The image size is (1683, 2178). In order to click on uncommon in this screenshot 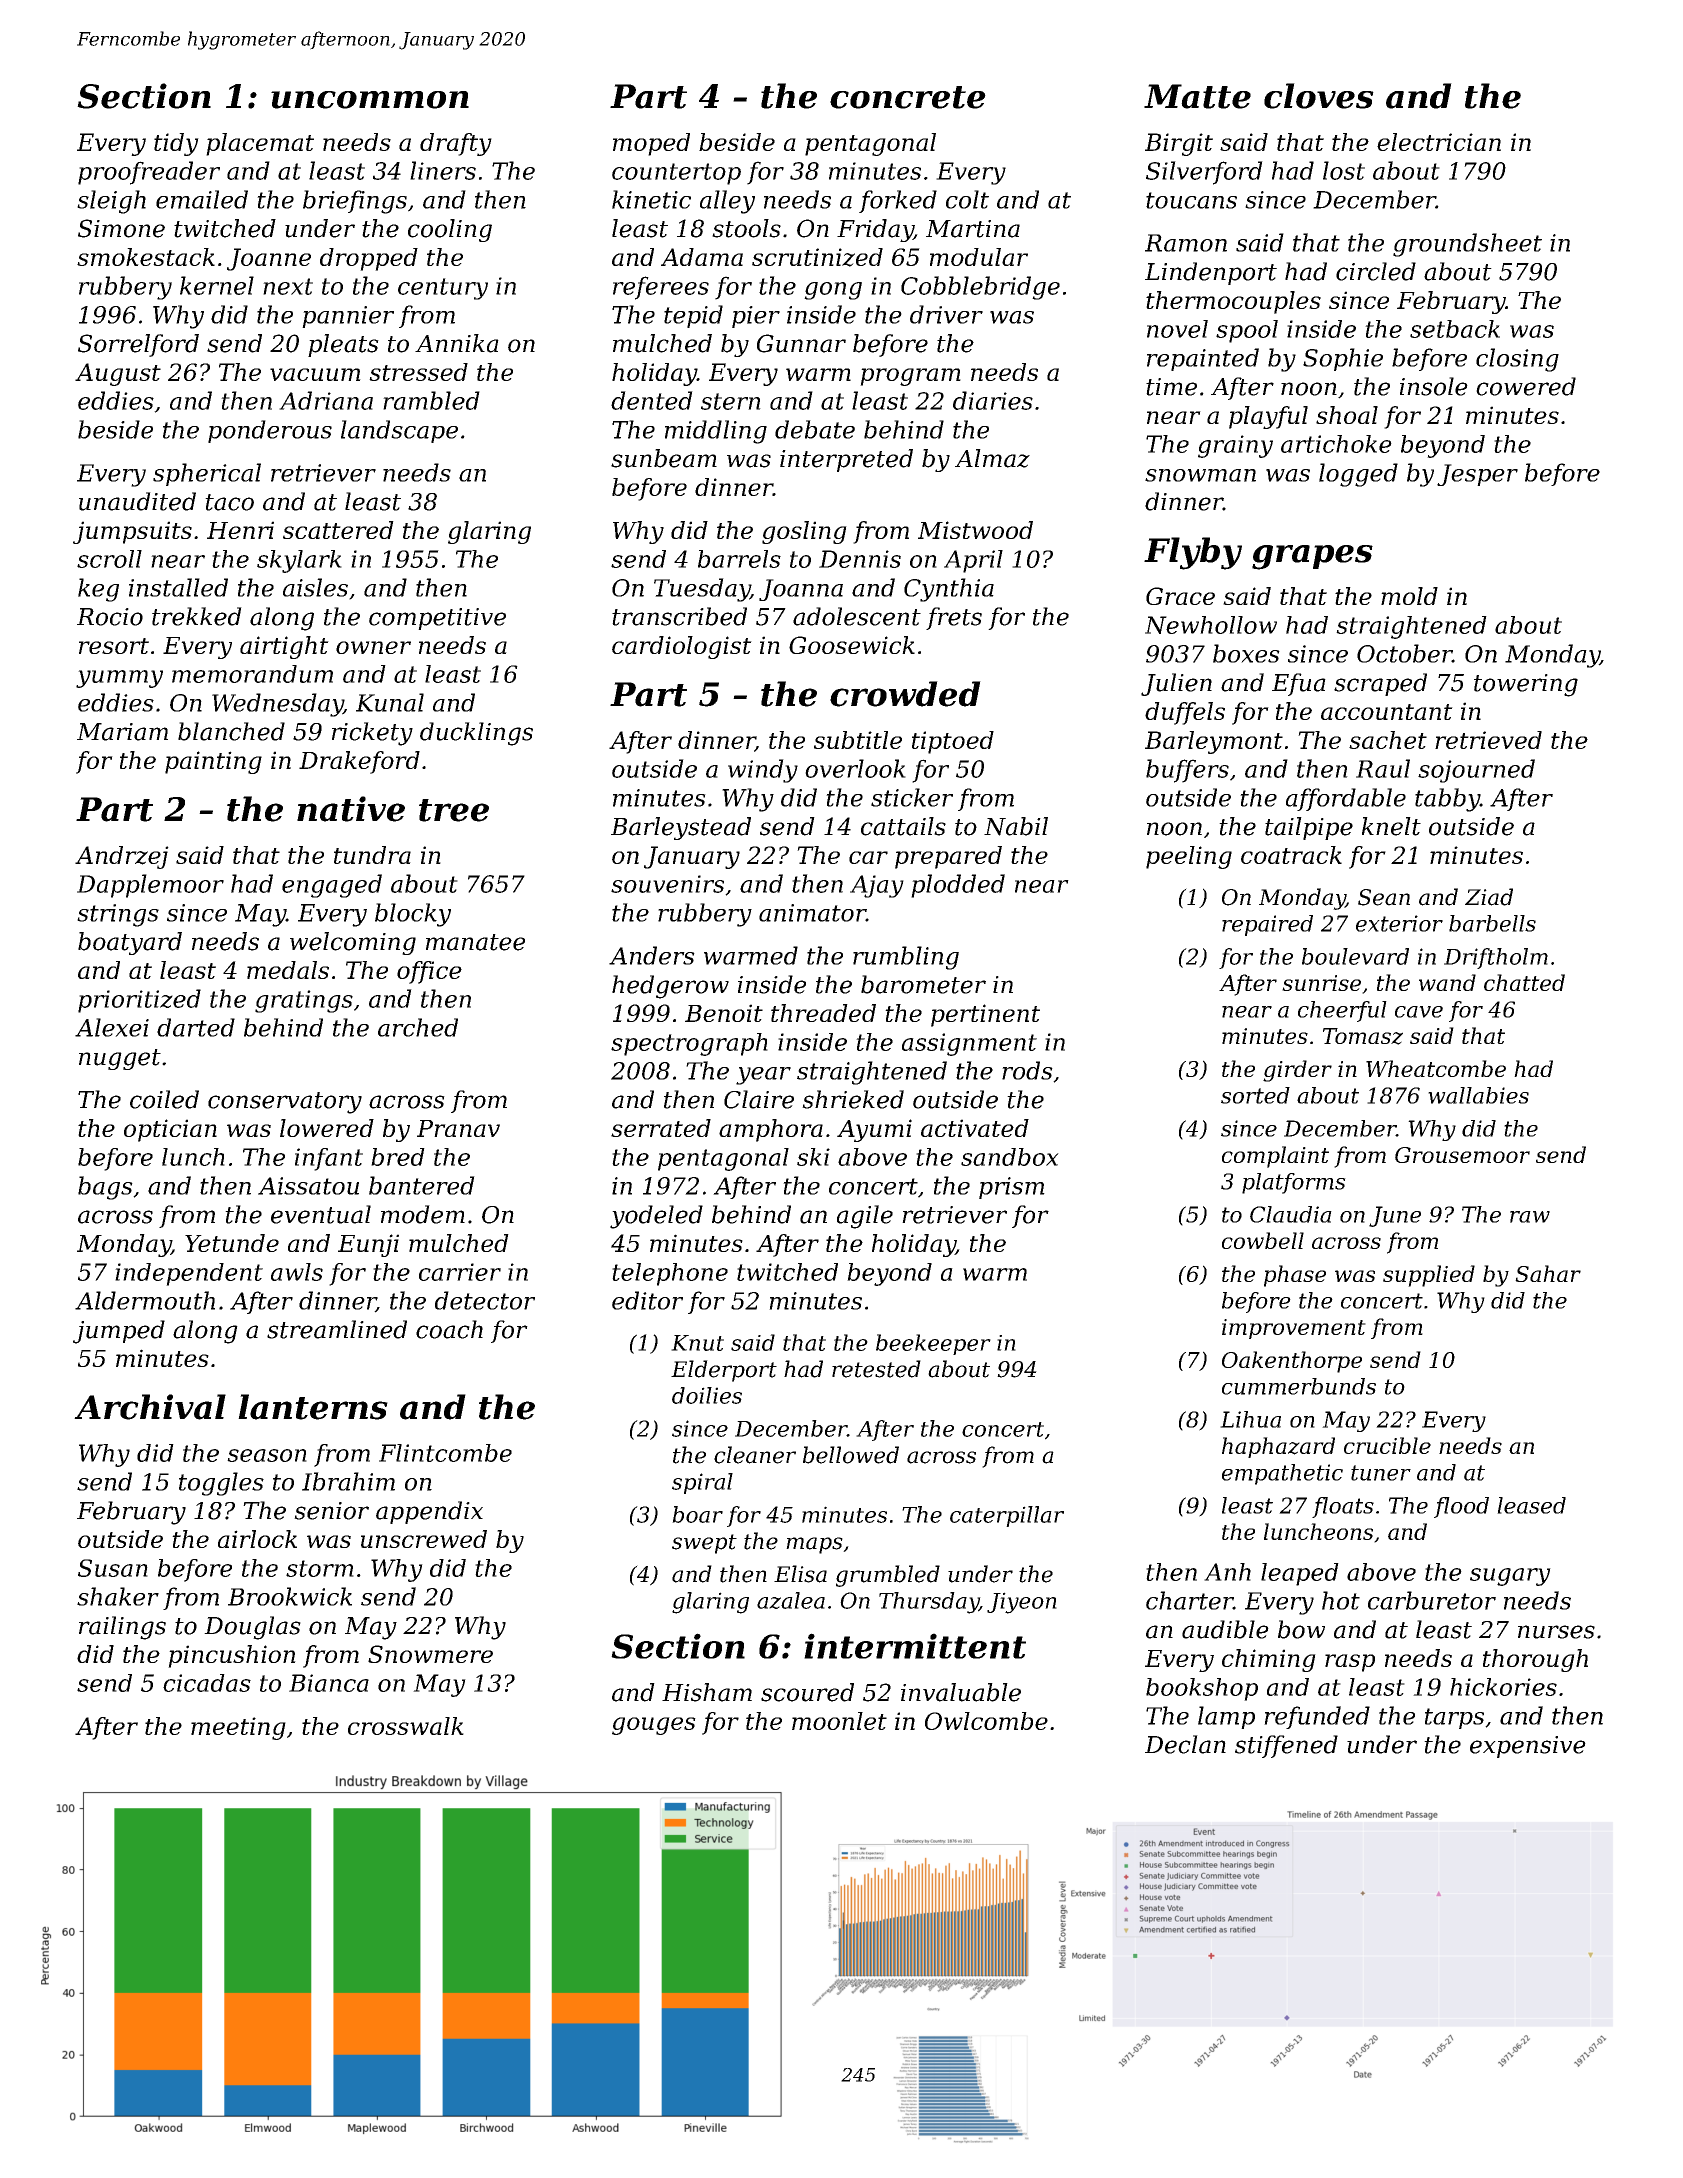, I will do `click(370, 100)`.
